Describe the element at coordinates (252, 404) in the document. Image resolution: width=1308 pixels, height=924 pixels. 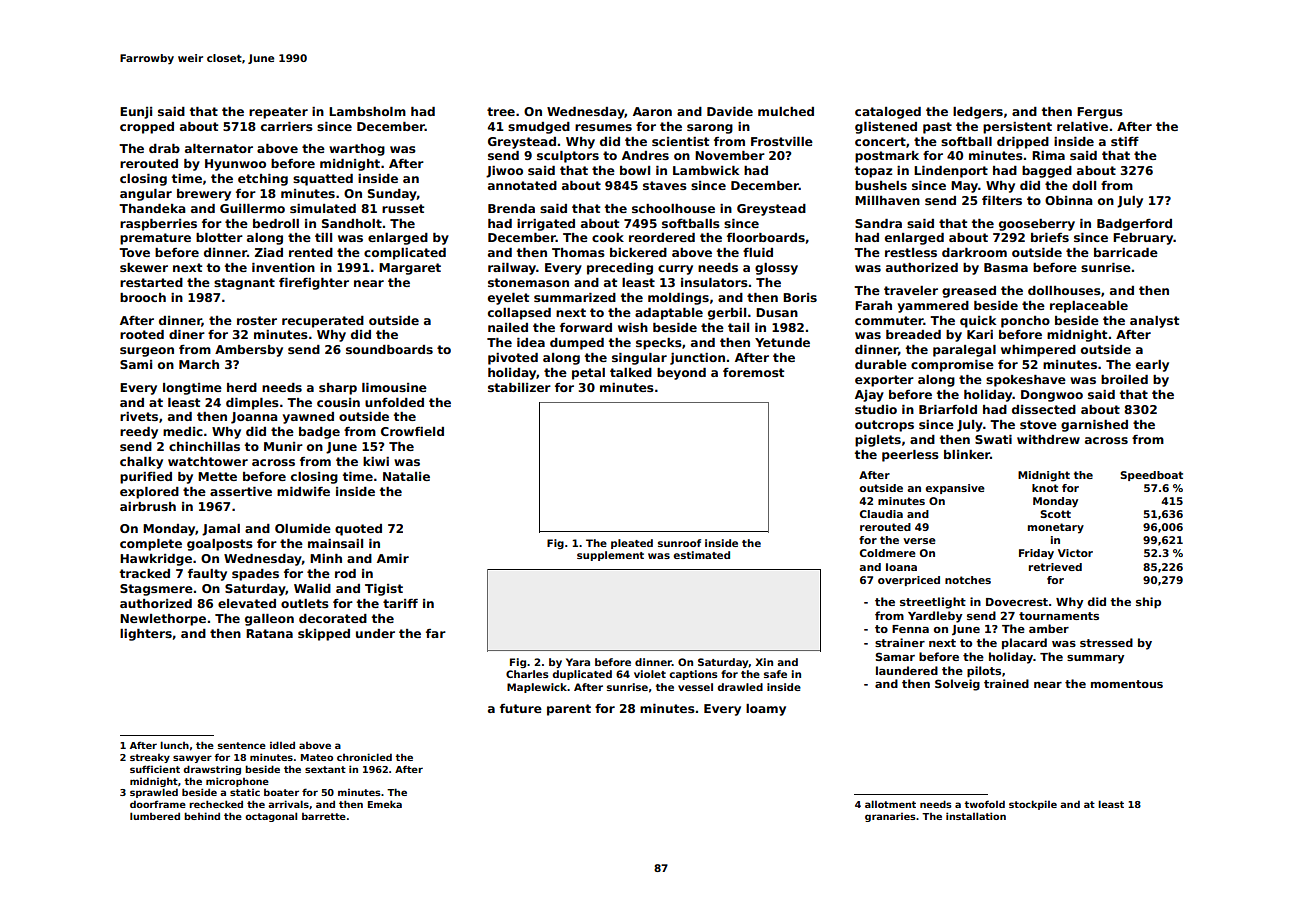
I see `dimples` at that location.
